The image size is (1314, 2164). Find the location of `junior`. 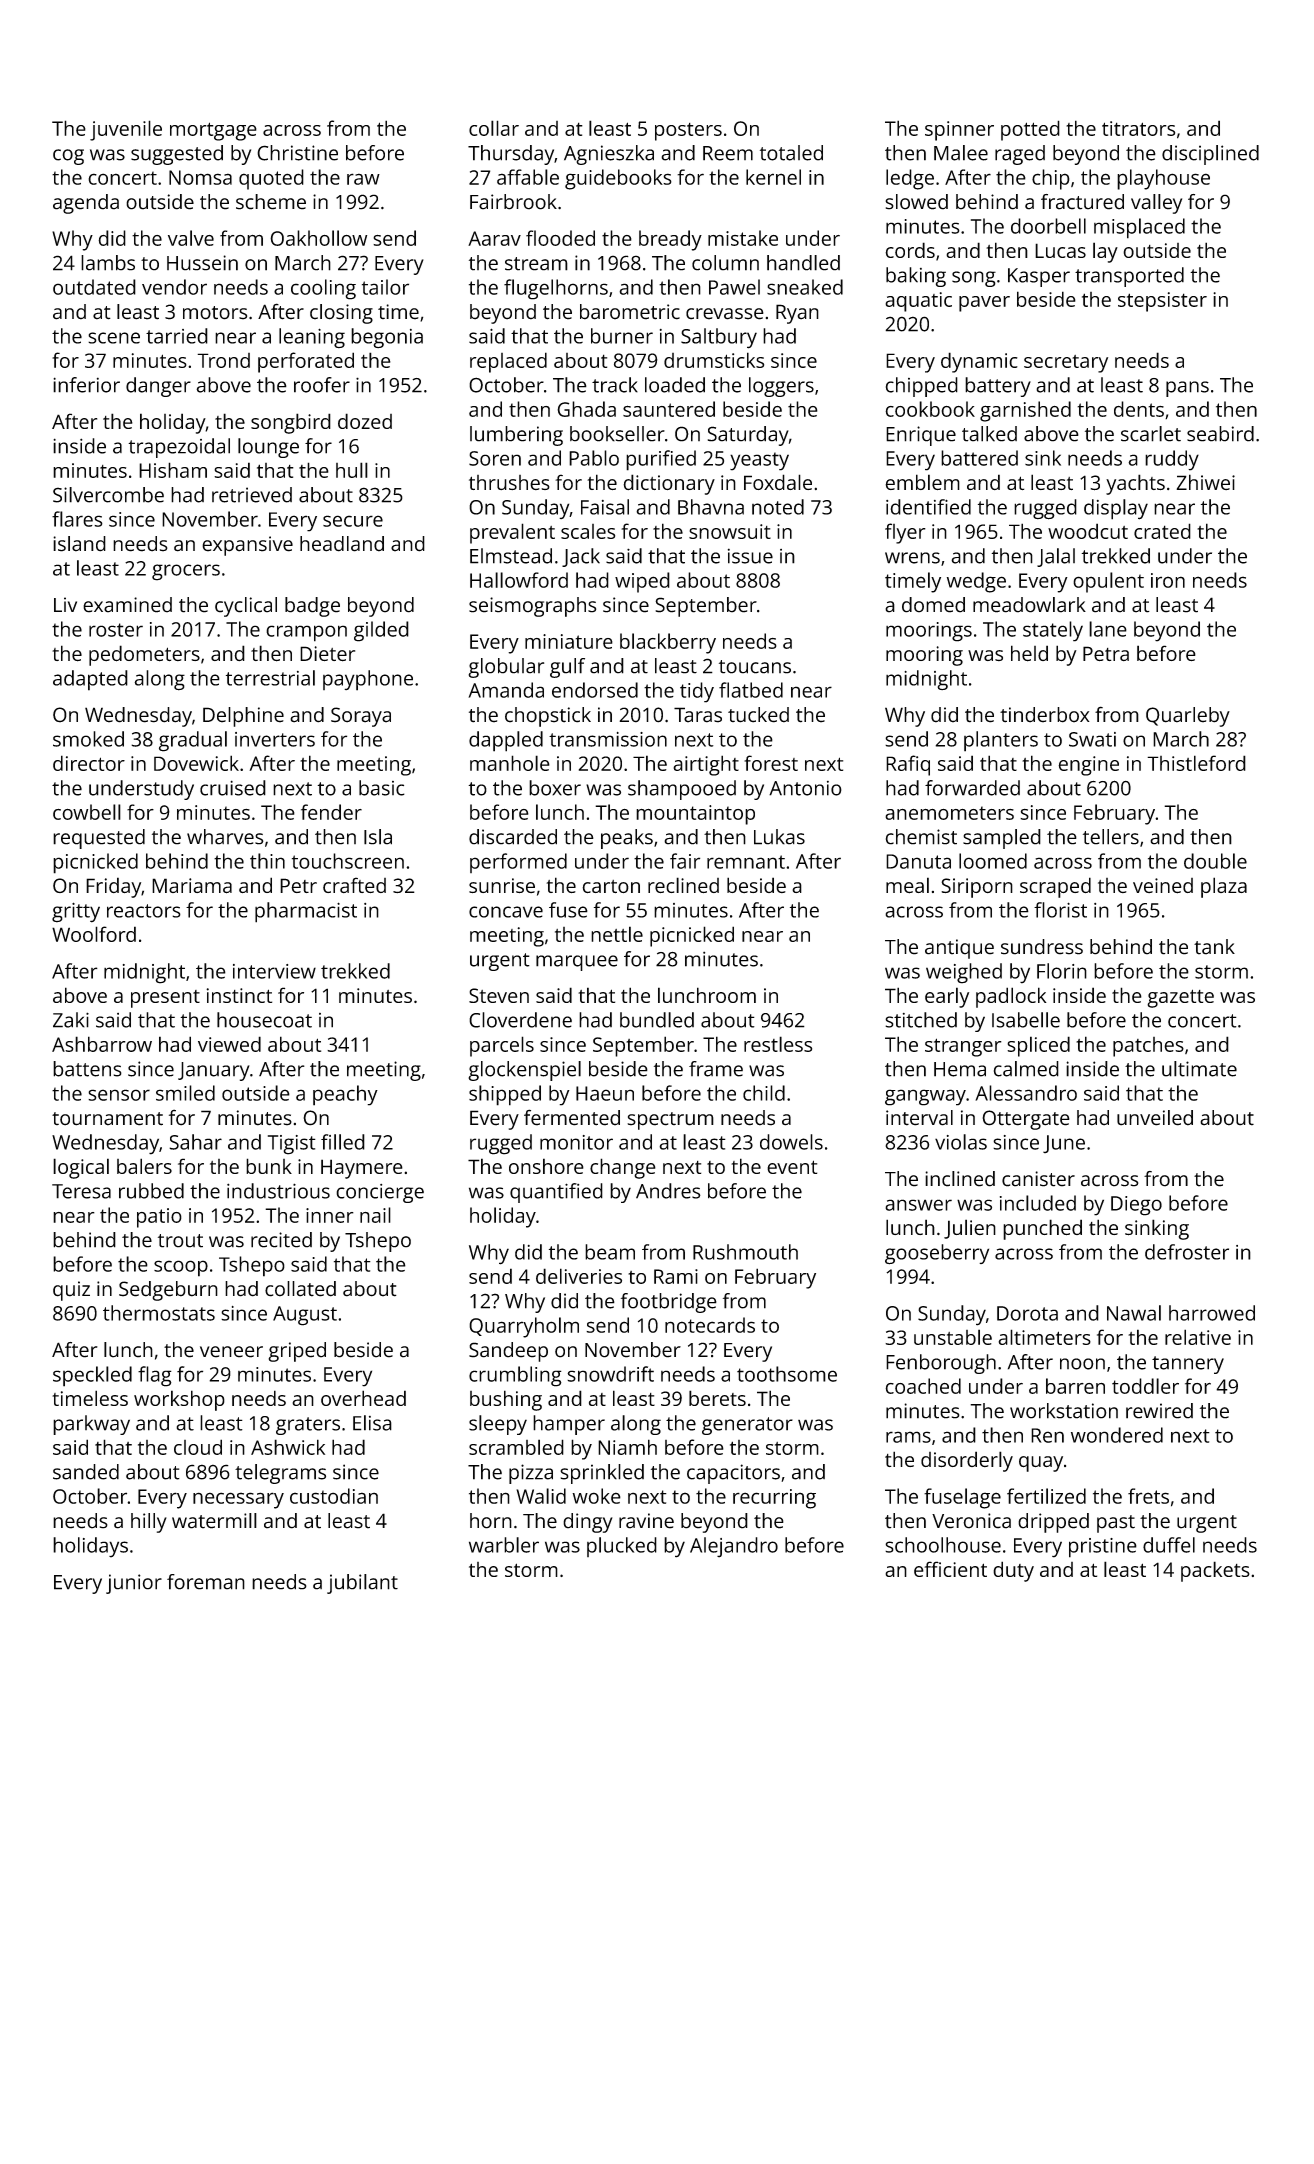

junior is located at coordinates (134, 1584).
